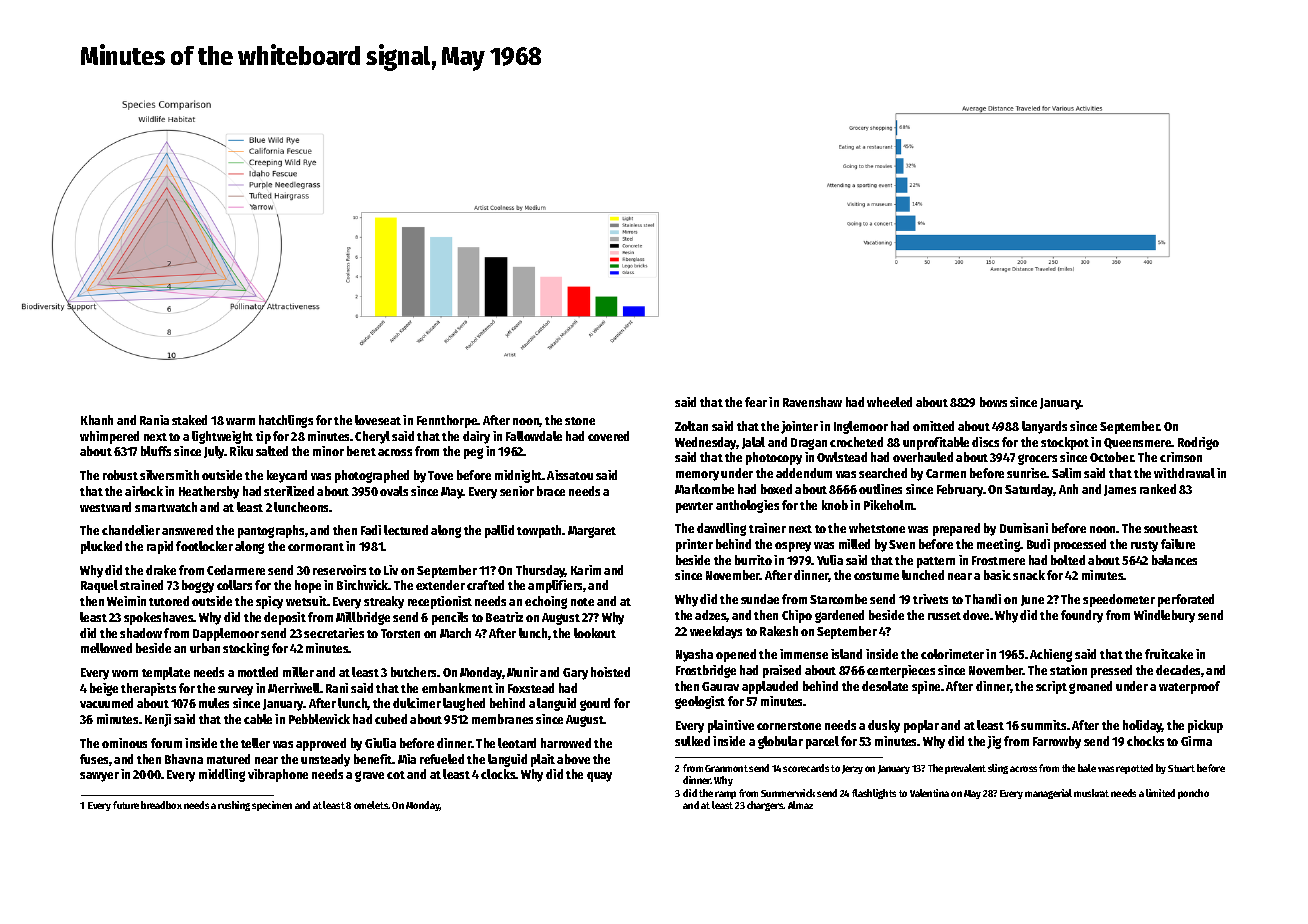  What do you see at coordinates (753, 443) in the image?
I see `Jalal` at bounding box center [753, 443].
